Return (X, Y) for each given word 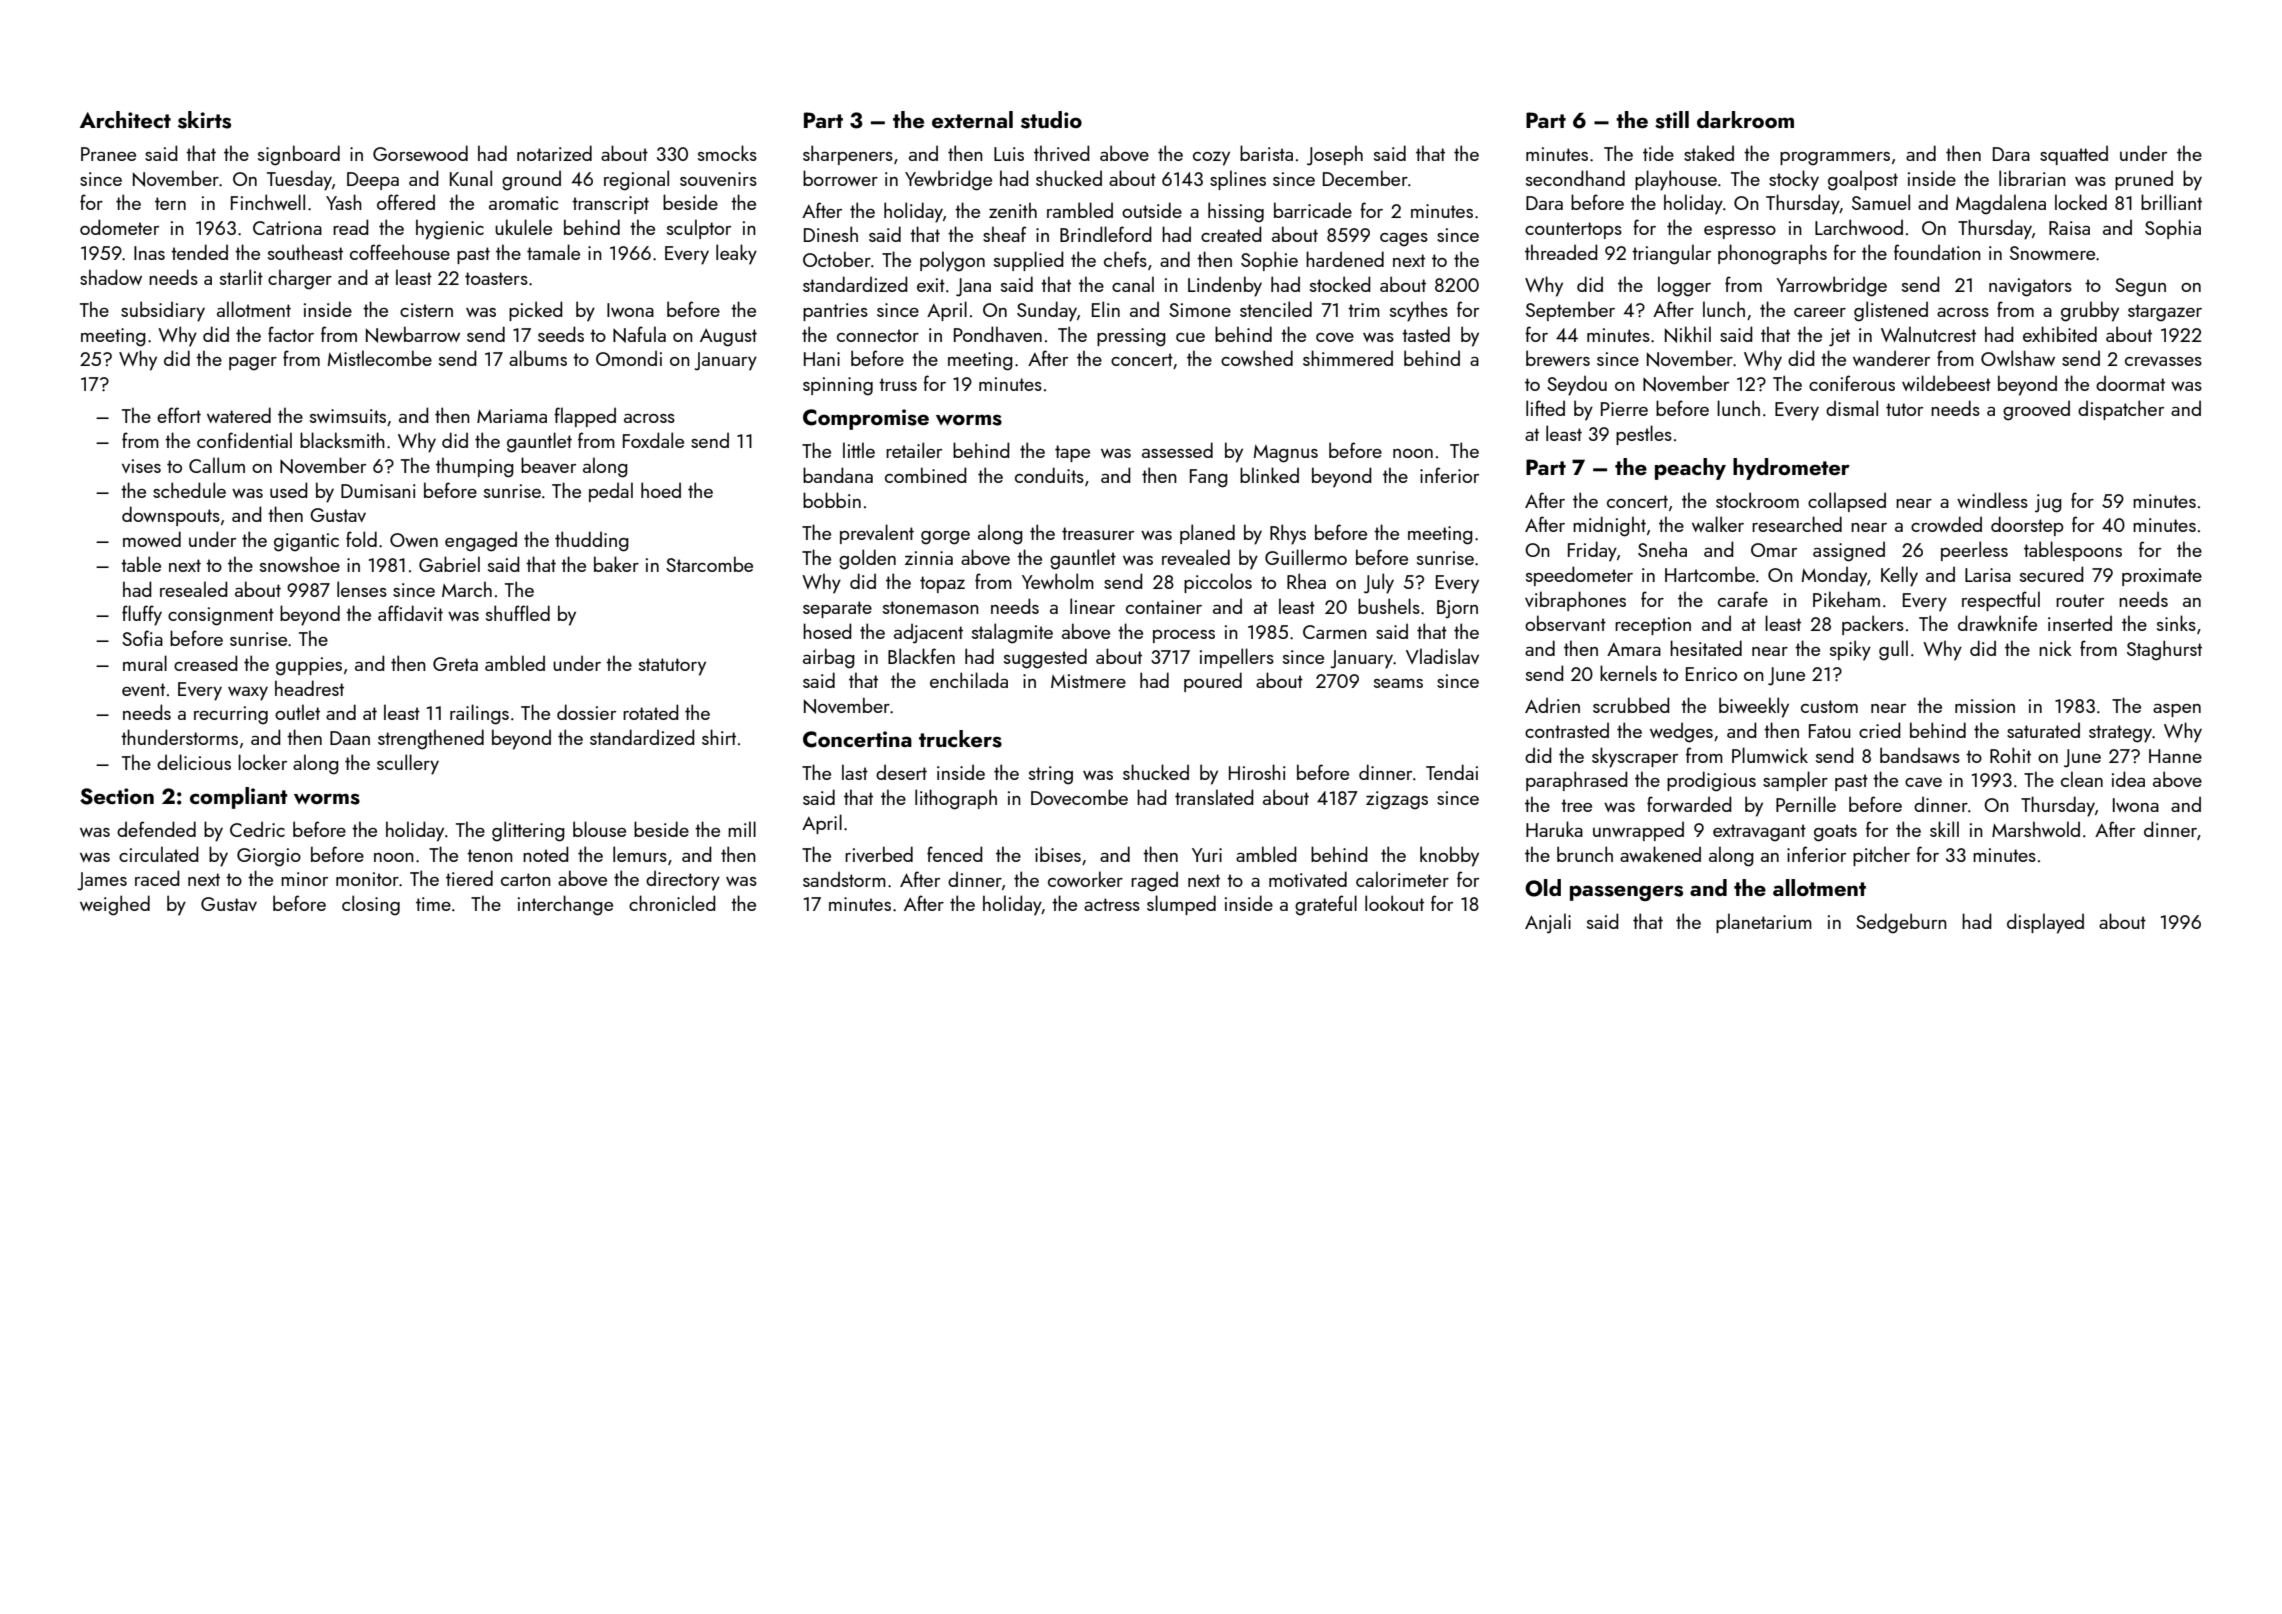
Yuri (1207, 855)
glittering (528, 831)
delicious (194, 762)
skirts (204, 120)
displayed (2045, 923)
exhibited (2060, 334)
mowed (152, 539)
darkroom (1745, 119)
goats (1835, 833)
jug (2048, 503)
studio (1051, 120)
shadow (111, 277)
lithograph (956, 799)
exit (931, 285)
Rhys (1288, 534)
